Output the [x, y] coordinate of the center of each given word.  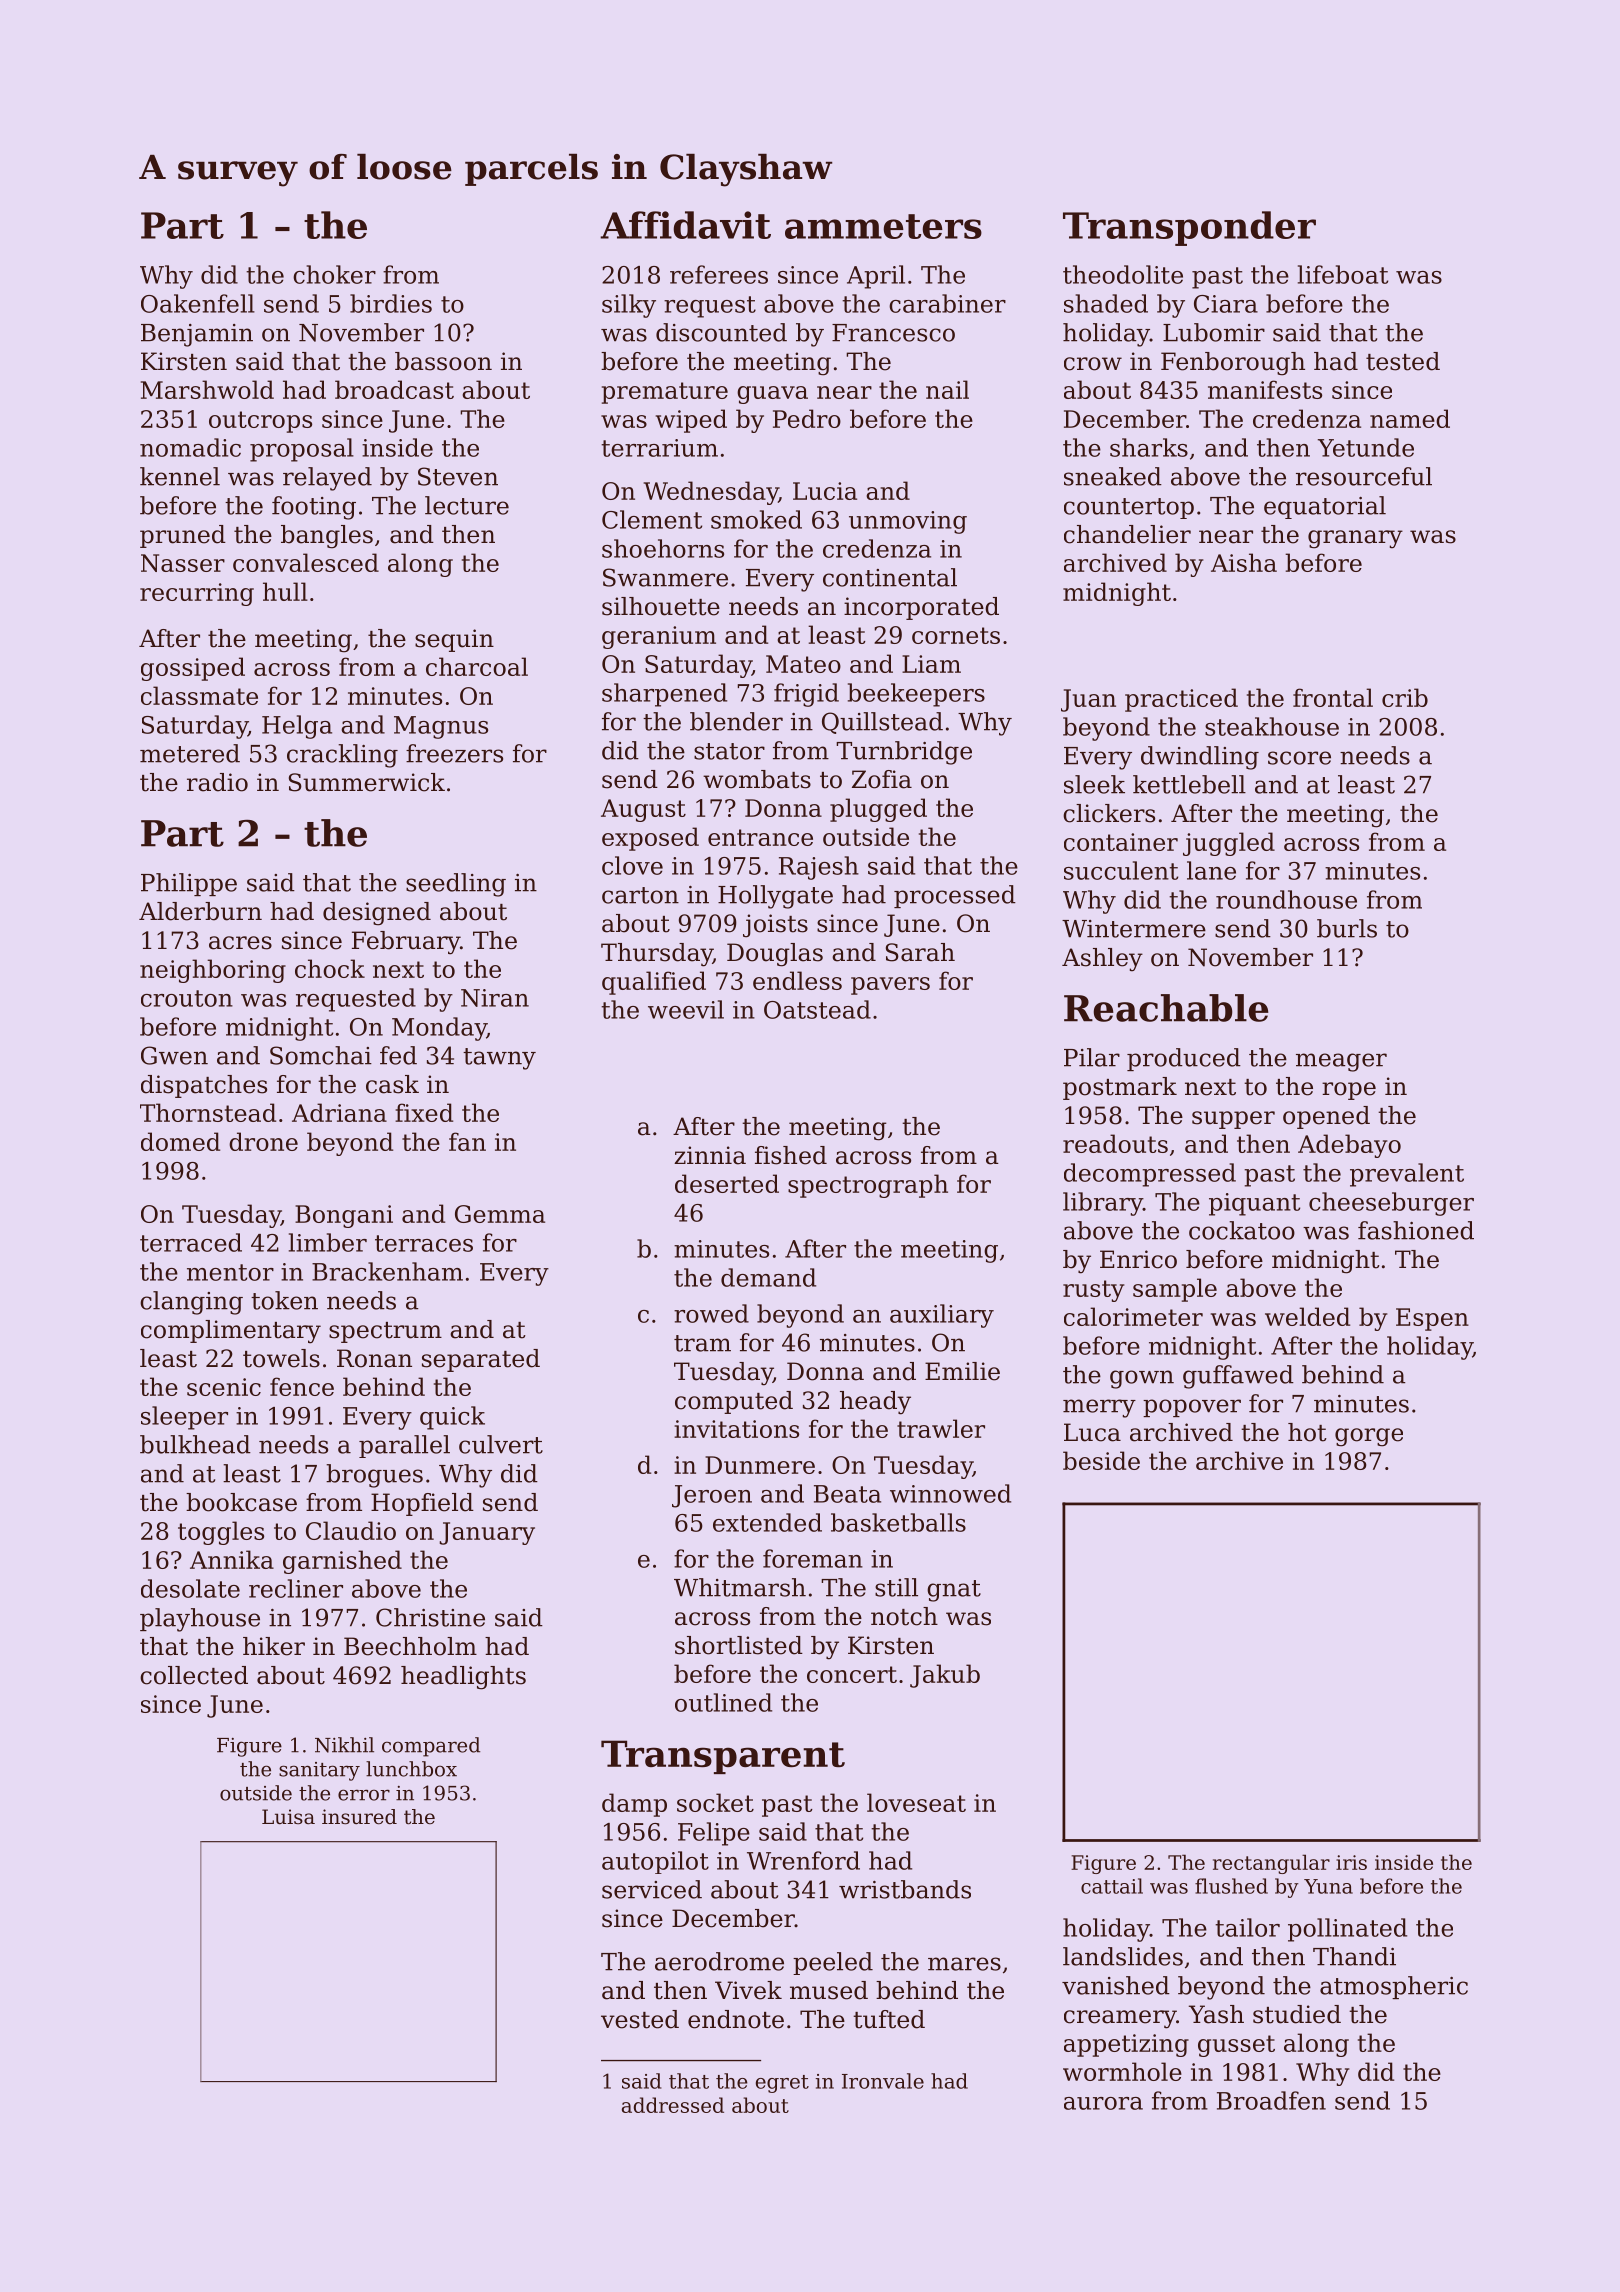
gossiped [193, 669]
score [1299, 758]
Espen [1432, 1319]
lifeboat [1343, 274]
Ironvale [883, 2081]
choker [334, 274]
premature [665, 393]
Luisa [288, 1817]
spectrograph [868, 1186]
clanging [191, 1303]
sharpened [664, 695]
